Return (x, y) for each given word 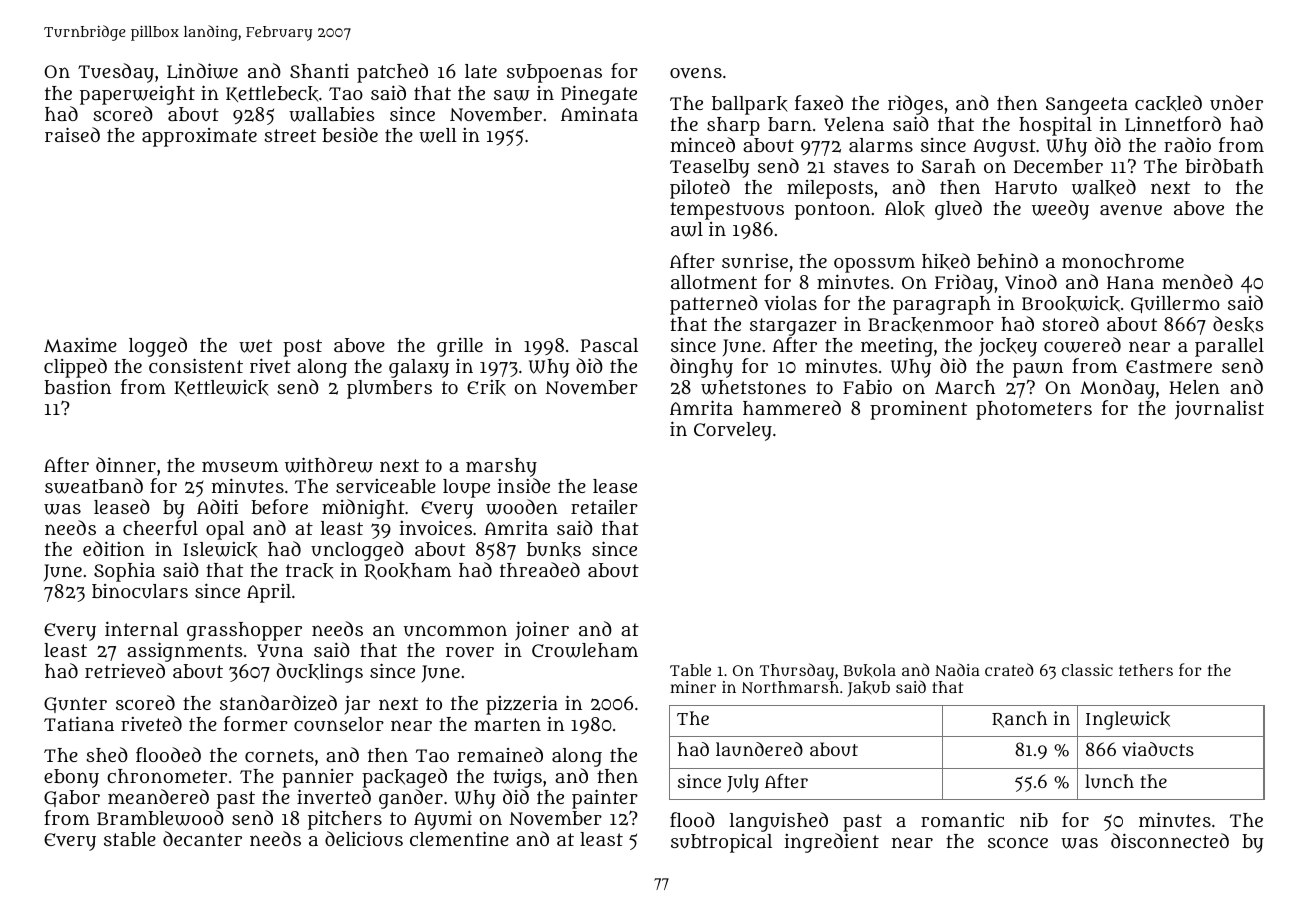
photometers (1034, 410)
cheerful (160, 527)
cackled (1168, 103)
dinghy (701, 368)
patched (392, 73)
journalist (1219, 410)
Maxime (80, 345)
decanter (202, 838)
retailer (604, 506)
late (481, 71)
